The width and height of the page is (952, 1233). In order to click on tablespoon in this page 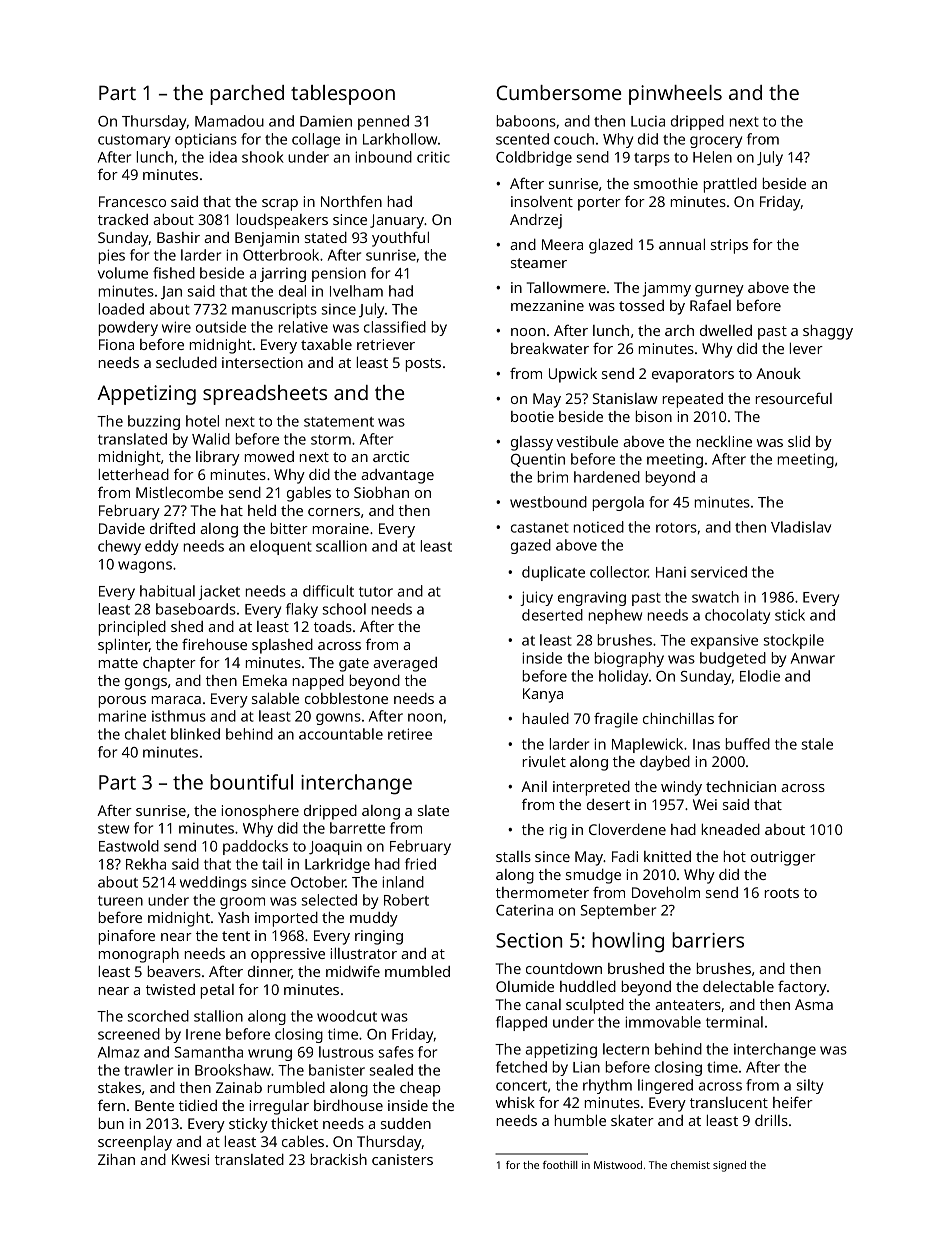, I will do `click(343, 95)`.
